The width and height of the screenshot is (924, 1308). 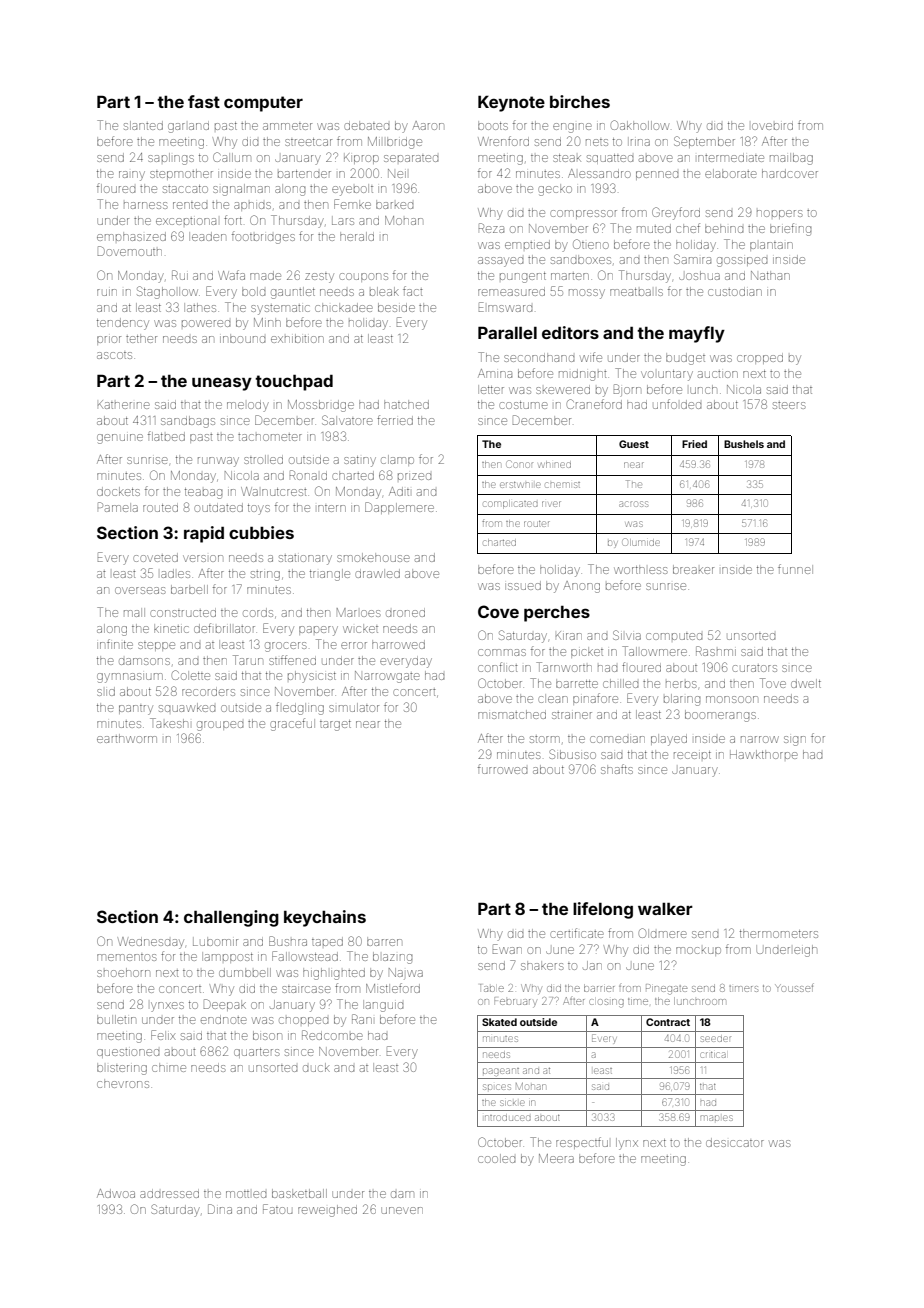 I want to click on fast, so click(x=204, y=101).
